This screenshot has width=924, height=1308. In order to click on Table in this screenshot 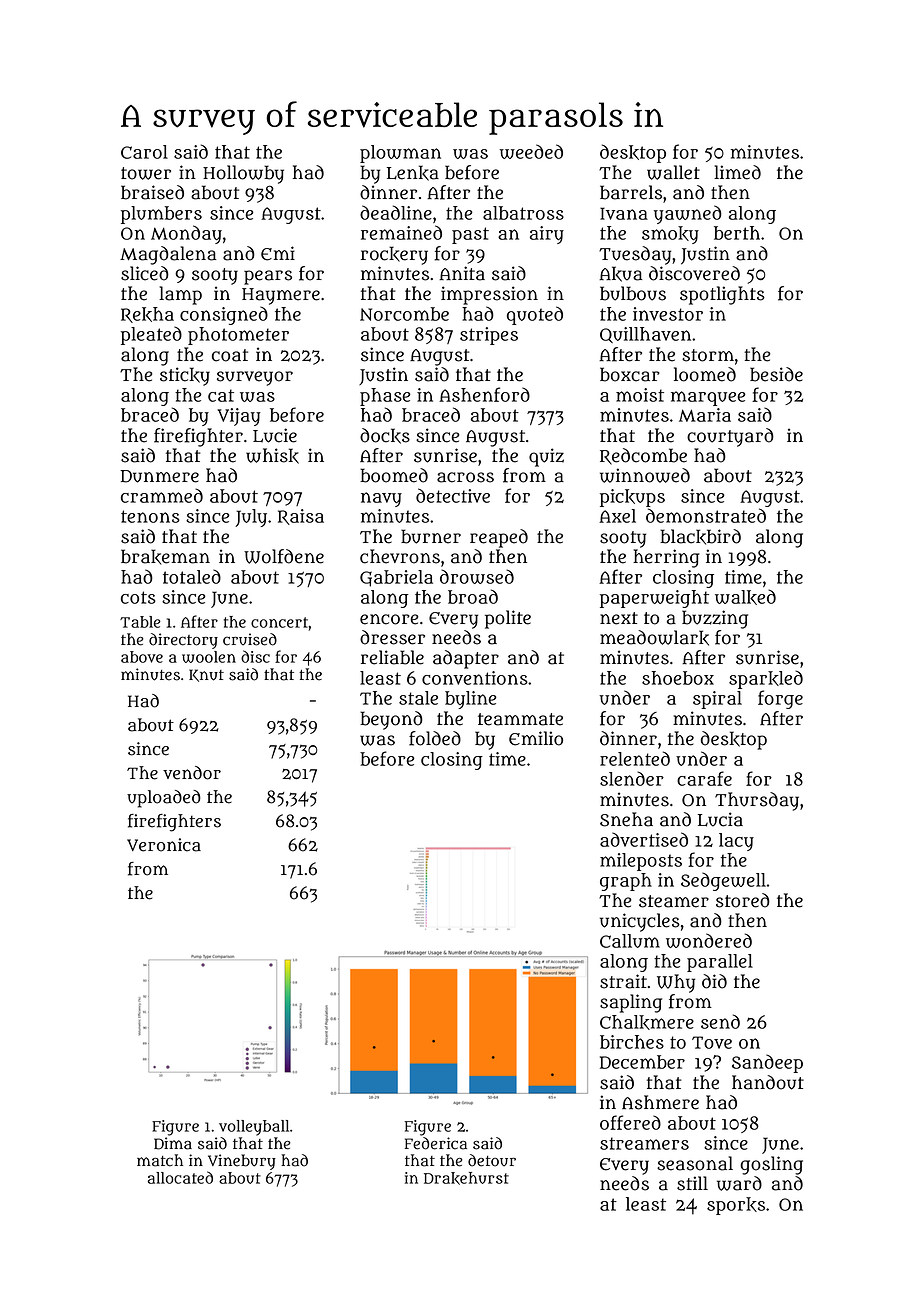, I will do `click(140, 622)`.
